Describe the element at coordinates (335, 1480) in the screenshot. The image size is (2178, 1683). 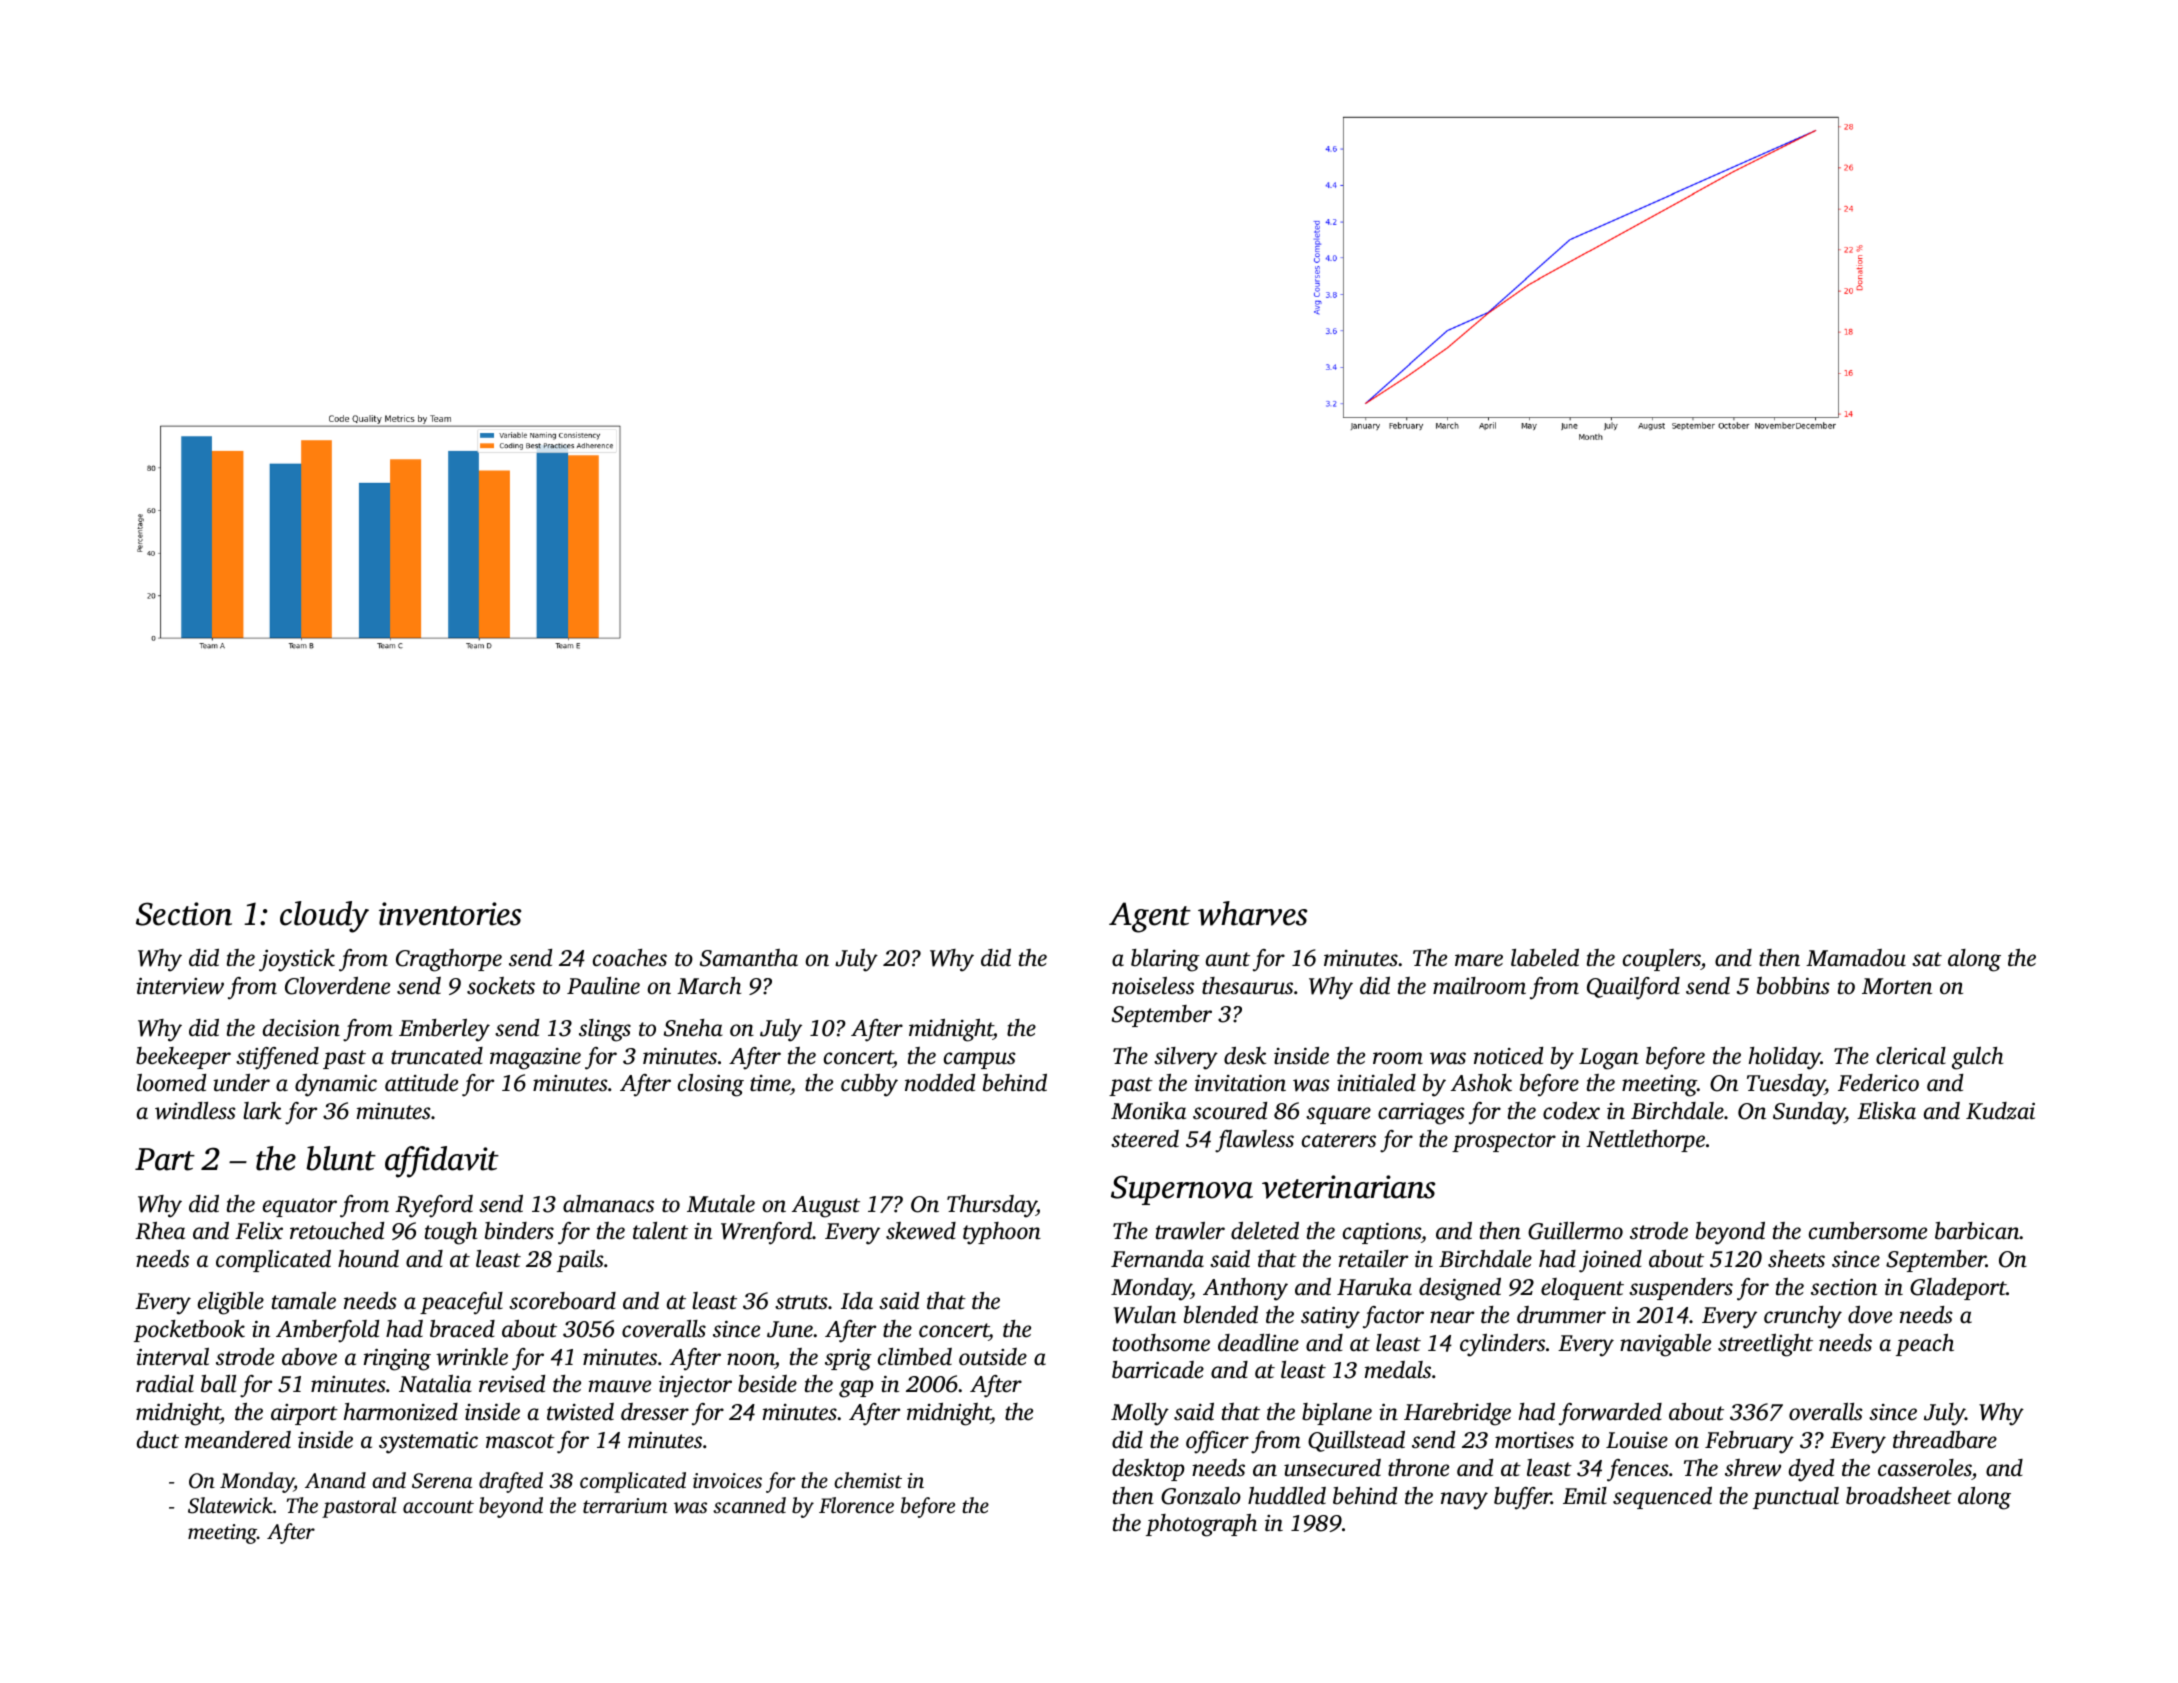
I see `Anand` at that location.
